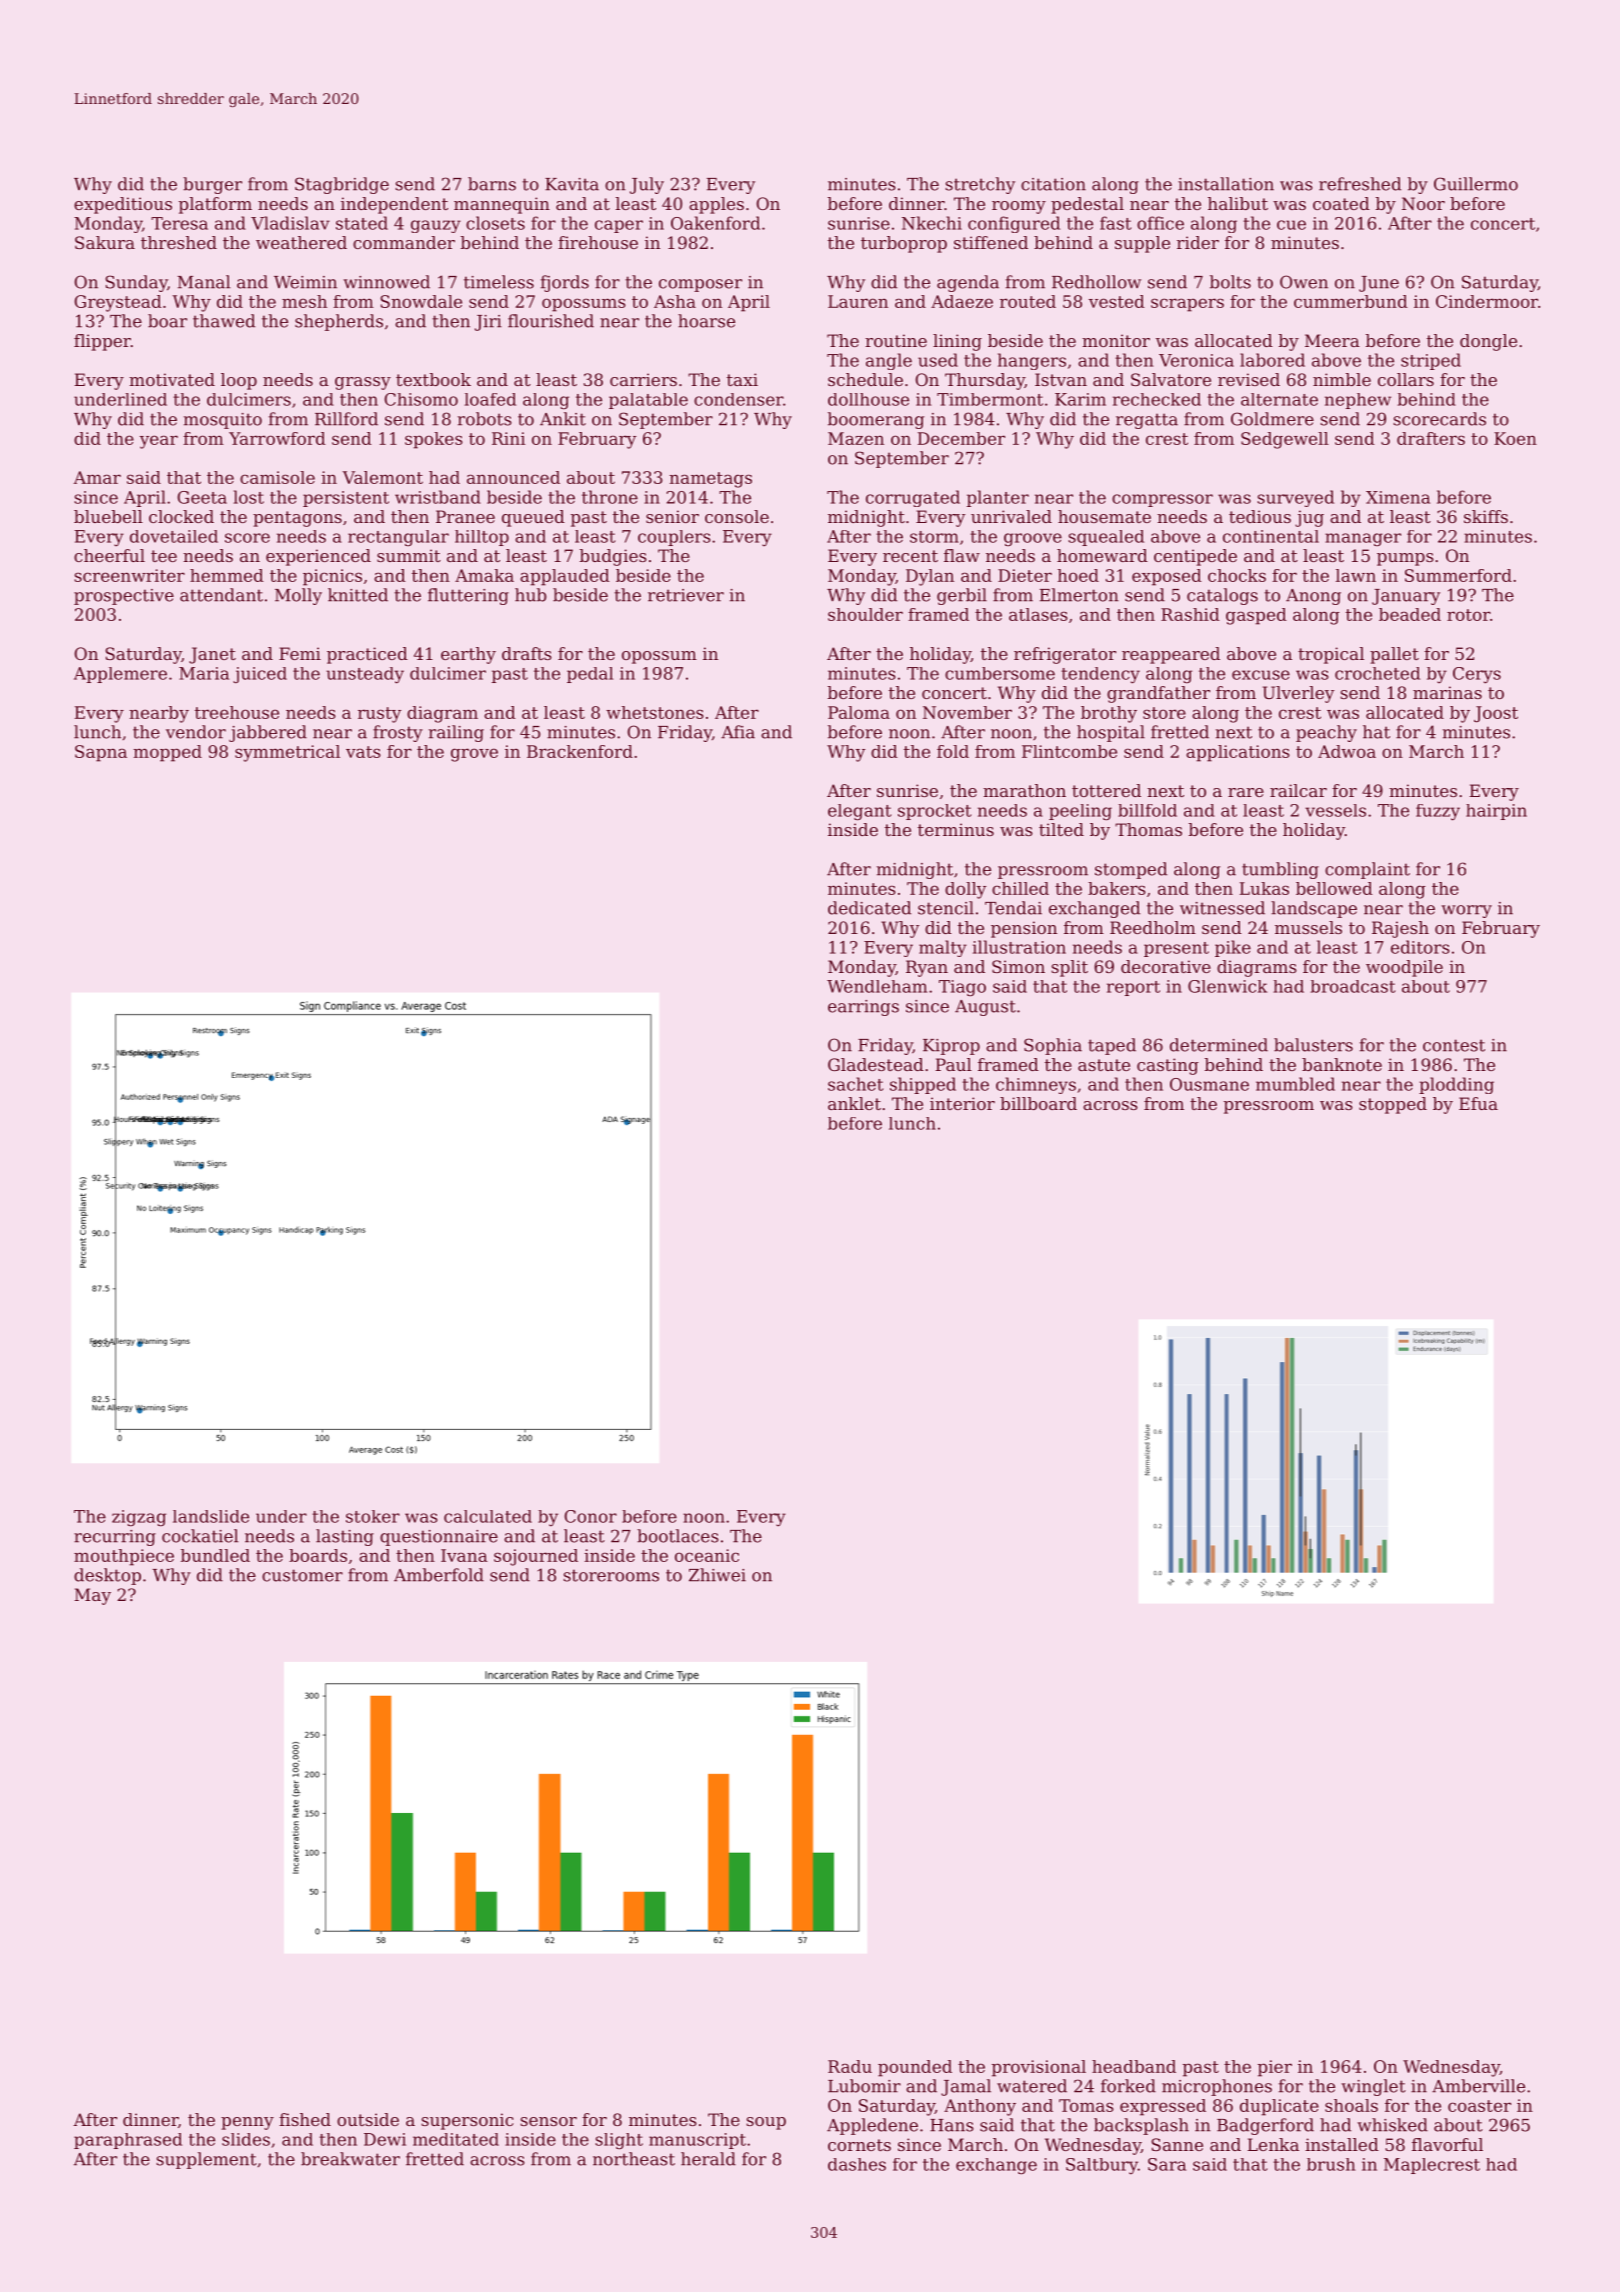 The height and width of the screenshot is (2292, 1620). What do you see at coordinates (1111, 733) in the screenshot?
I see `hospital` at bounding box center [1111, 733].
